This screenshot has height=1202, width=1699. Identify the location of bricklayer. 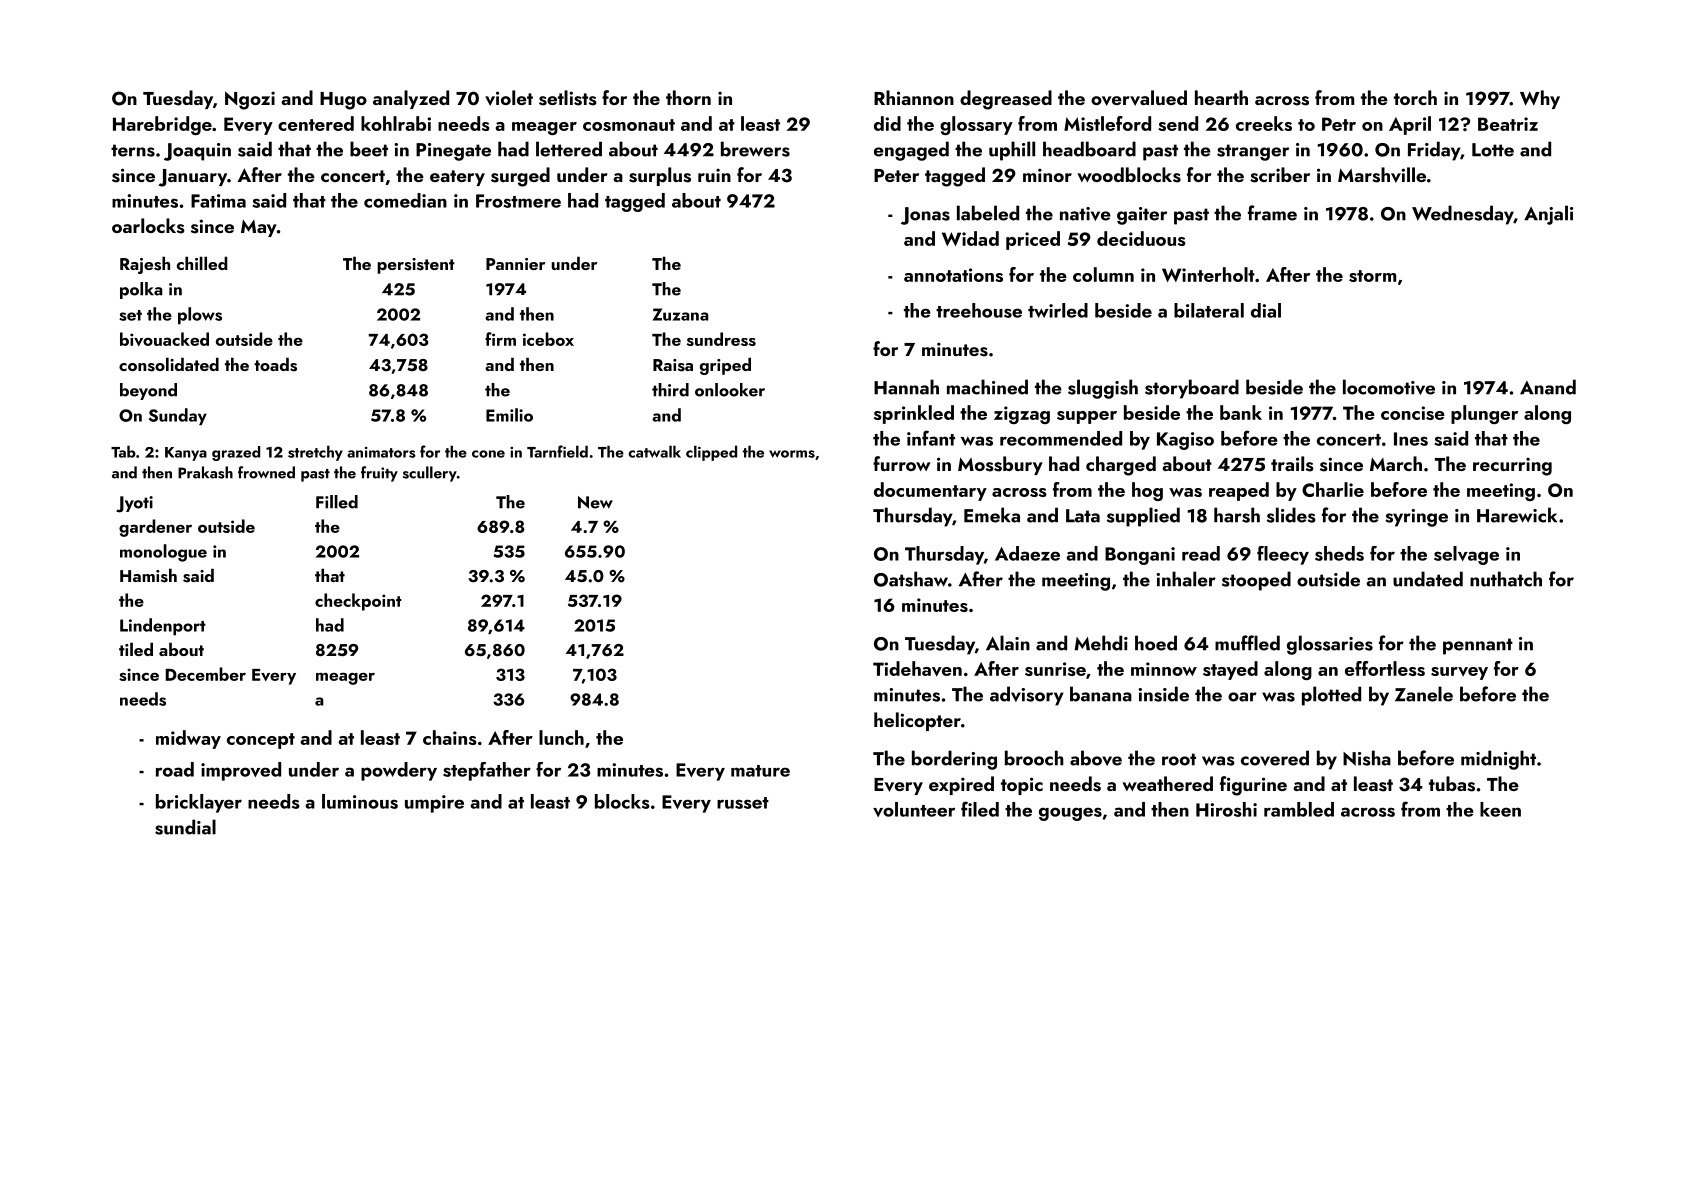
(199, 803).
